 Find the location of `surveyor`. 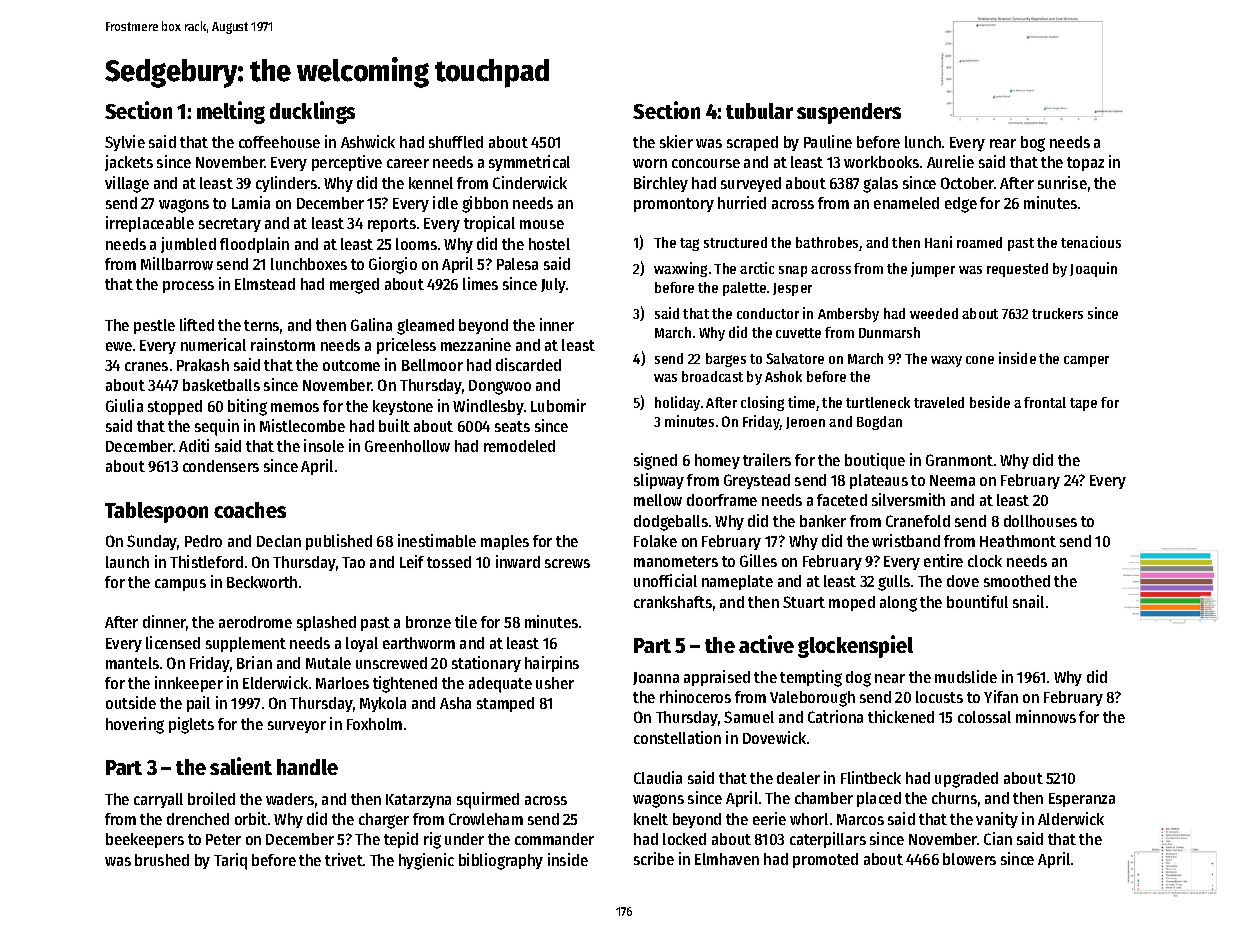

surveyor is located at coordinates (297, 727).
